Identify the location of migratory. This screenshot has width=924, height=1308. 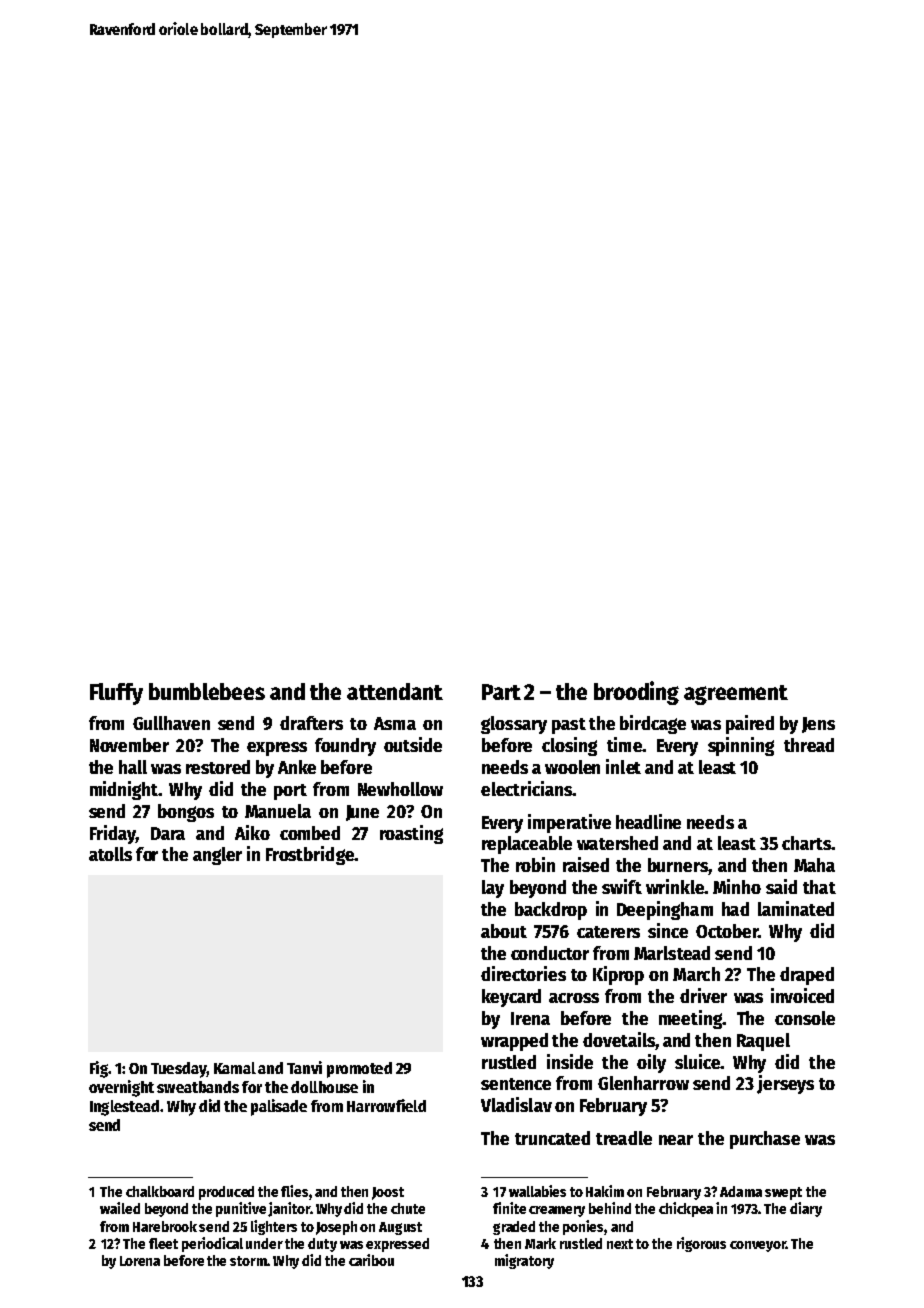
(524, 1261).
